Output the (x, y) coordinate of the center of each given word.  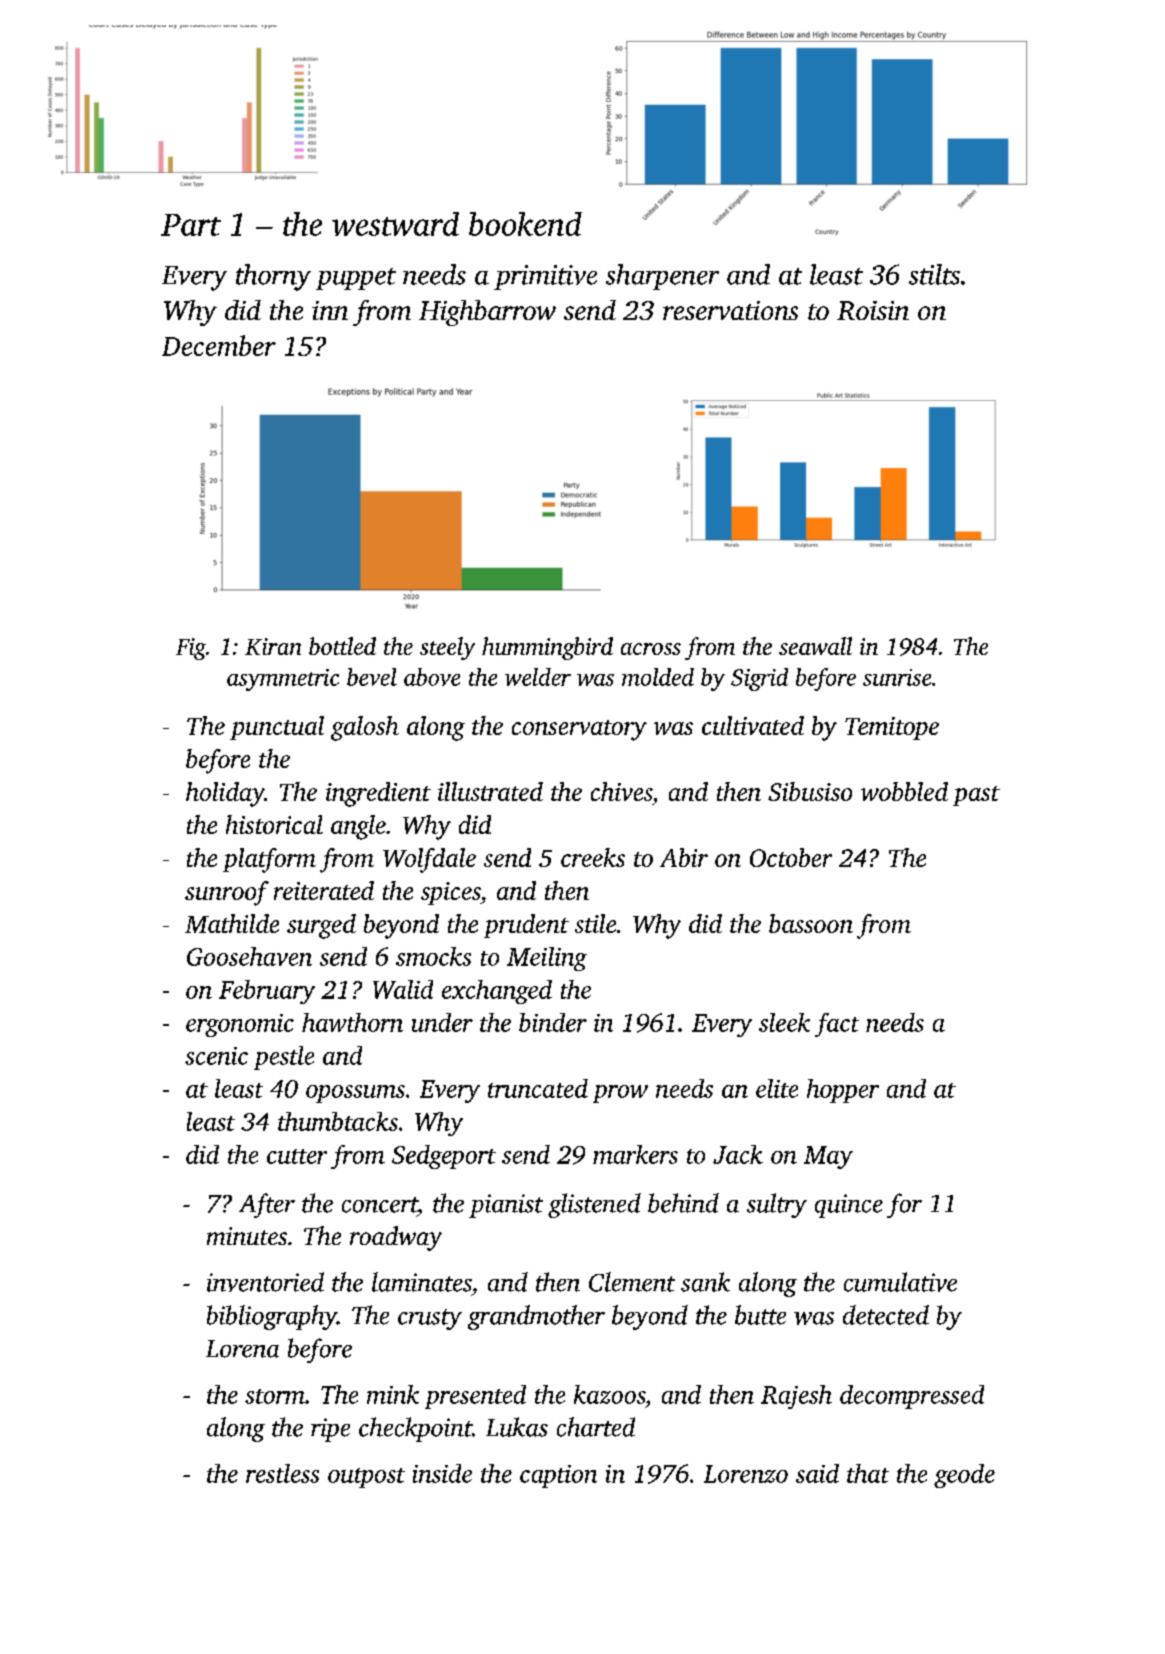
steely (447, 648)
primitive (545, 277)
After (267, 1205)
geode (964, 1476)
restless (282, 1473)
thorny (273, 277)
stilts (934, 274)
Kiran (273, 646)
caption (558, 1476)
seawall (815, 646)
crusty (430, 1319)
